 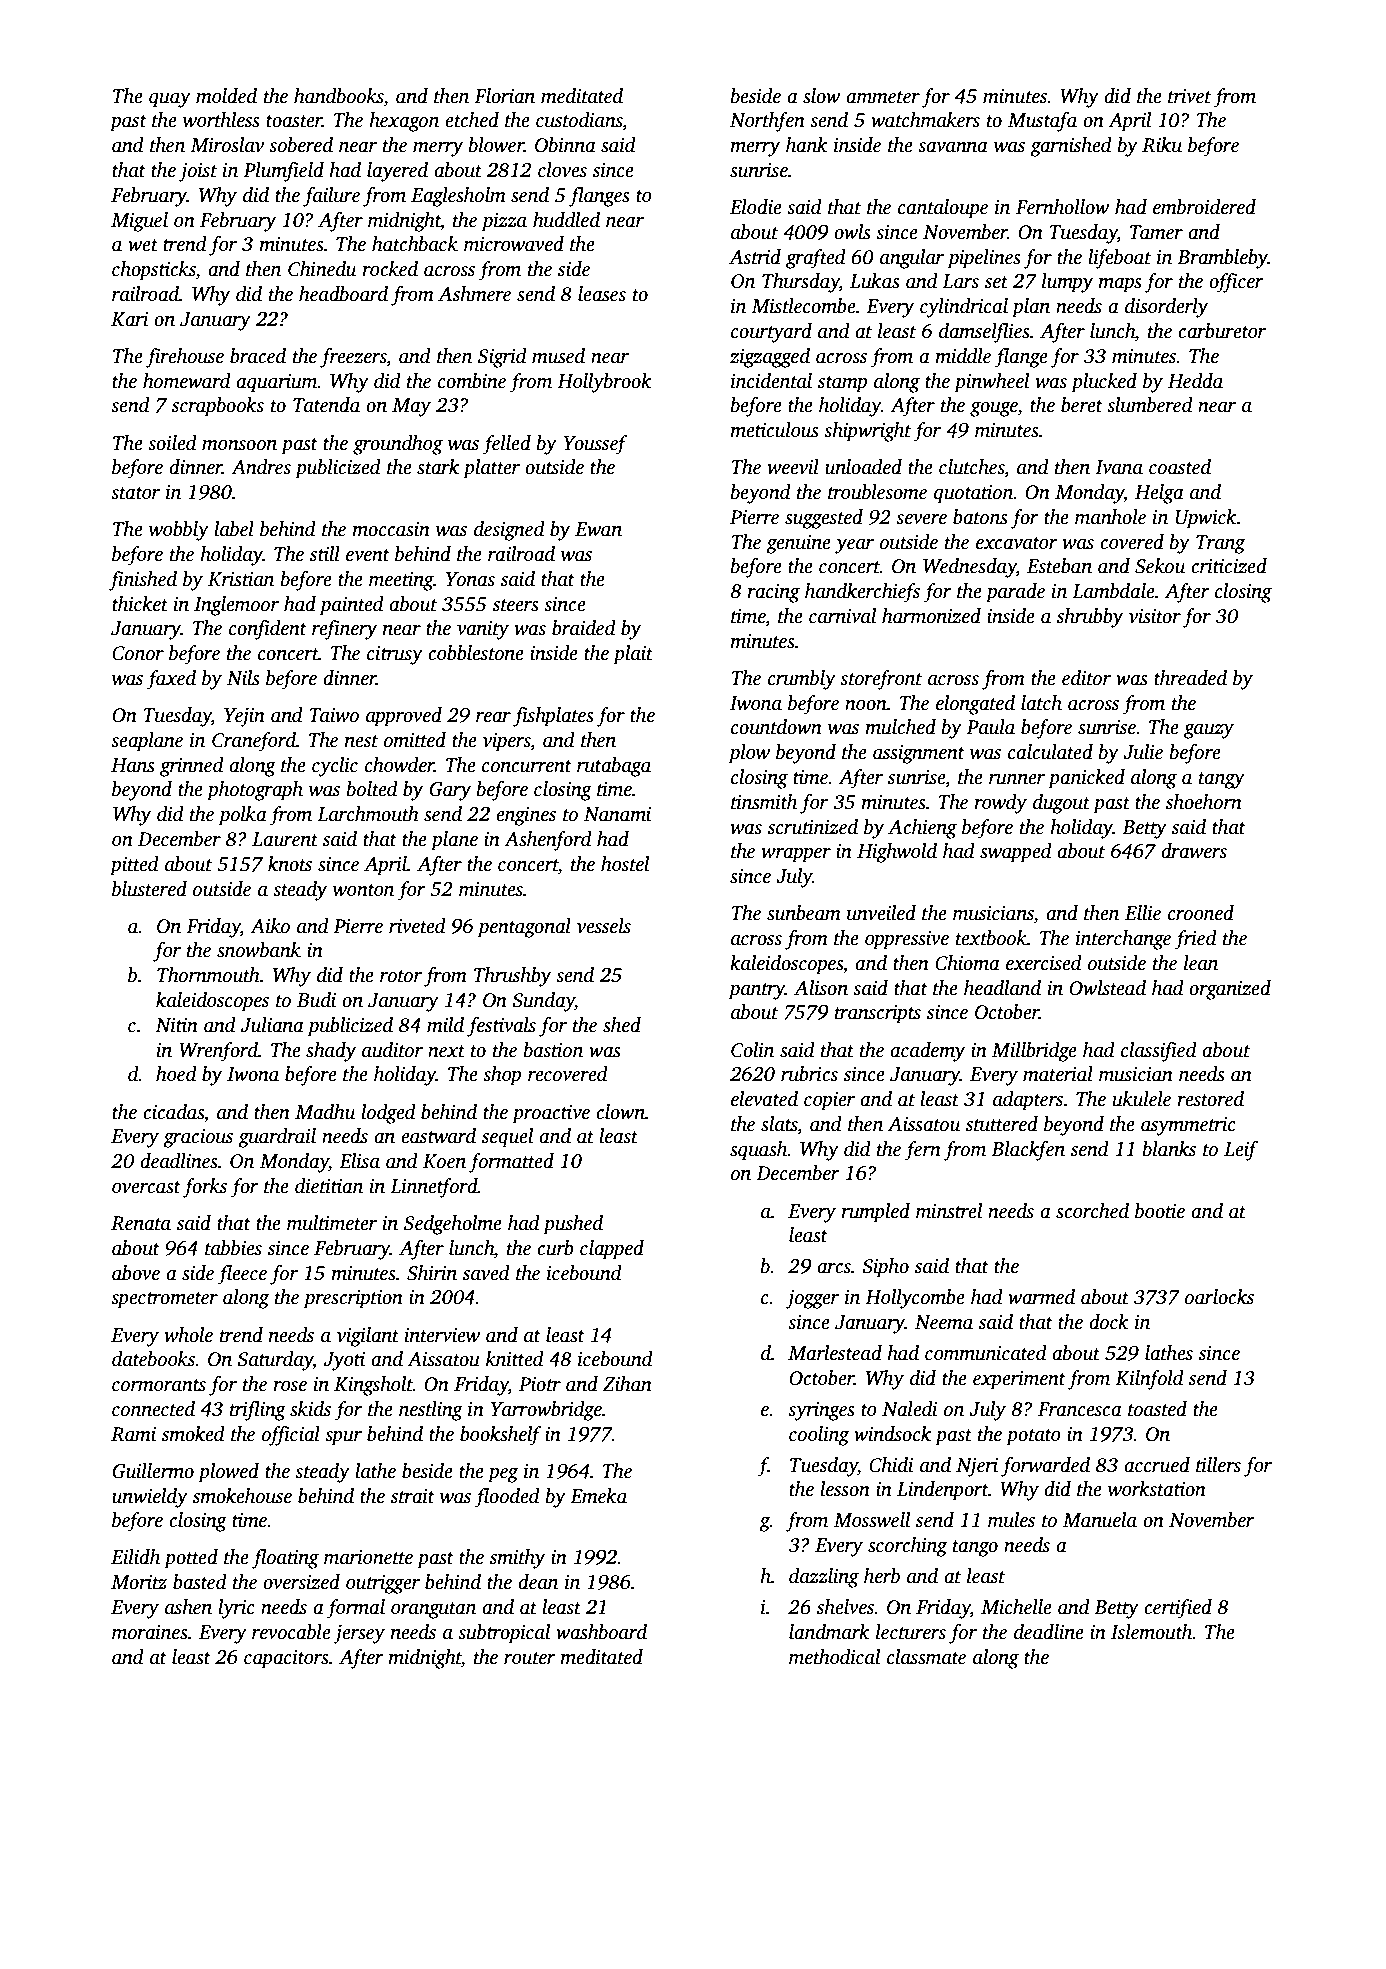 What do you see at coordinates (1201, 913) in the page?
I see `crooned` at bounding box center [1201, 913].
